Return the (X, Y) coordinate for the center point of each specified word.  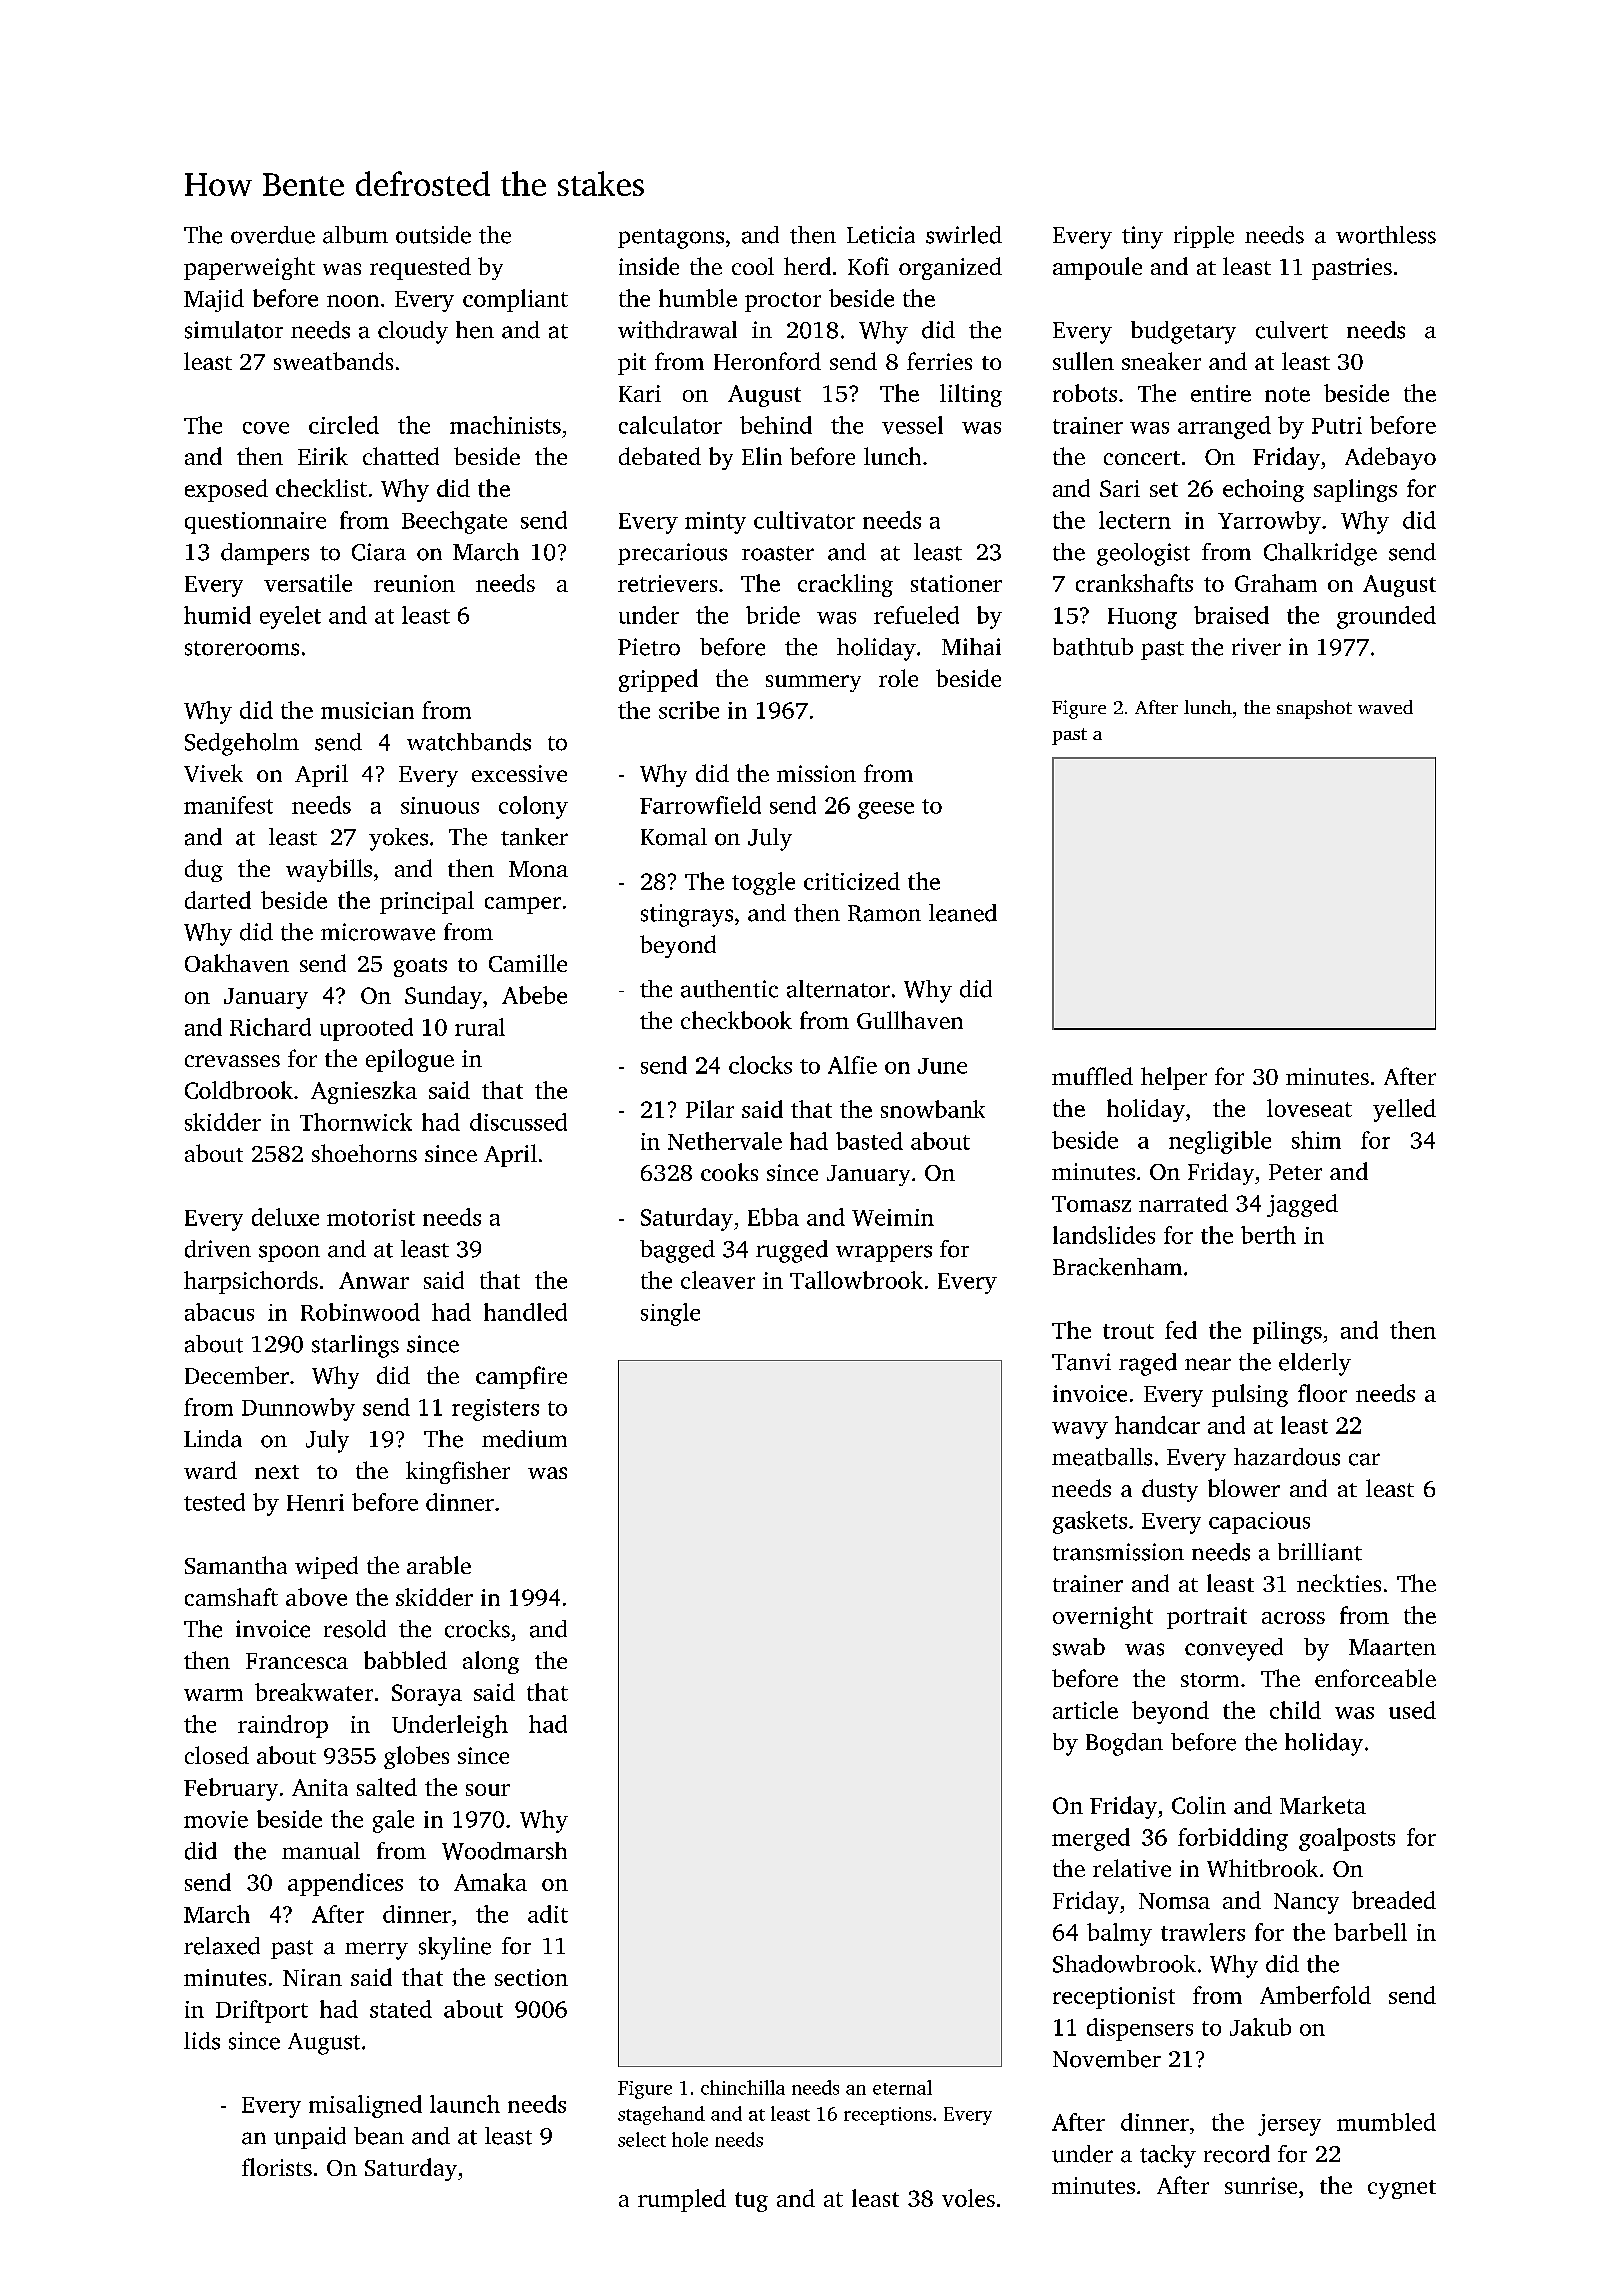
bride (773, 615)
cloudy (413, 332)
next (277, 1472)
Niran (312, 1977)
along (491, 1662)
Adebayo (1390, 458)
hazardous (1287, 1457)
